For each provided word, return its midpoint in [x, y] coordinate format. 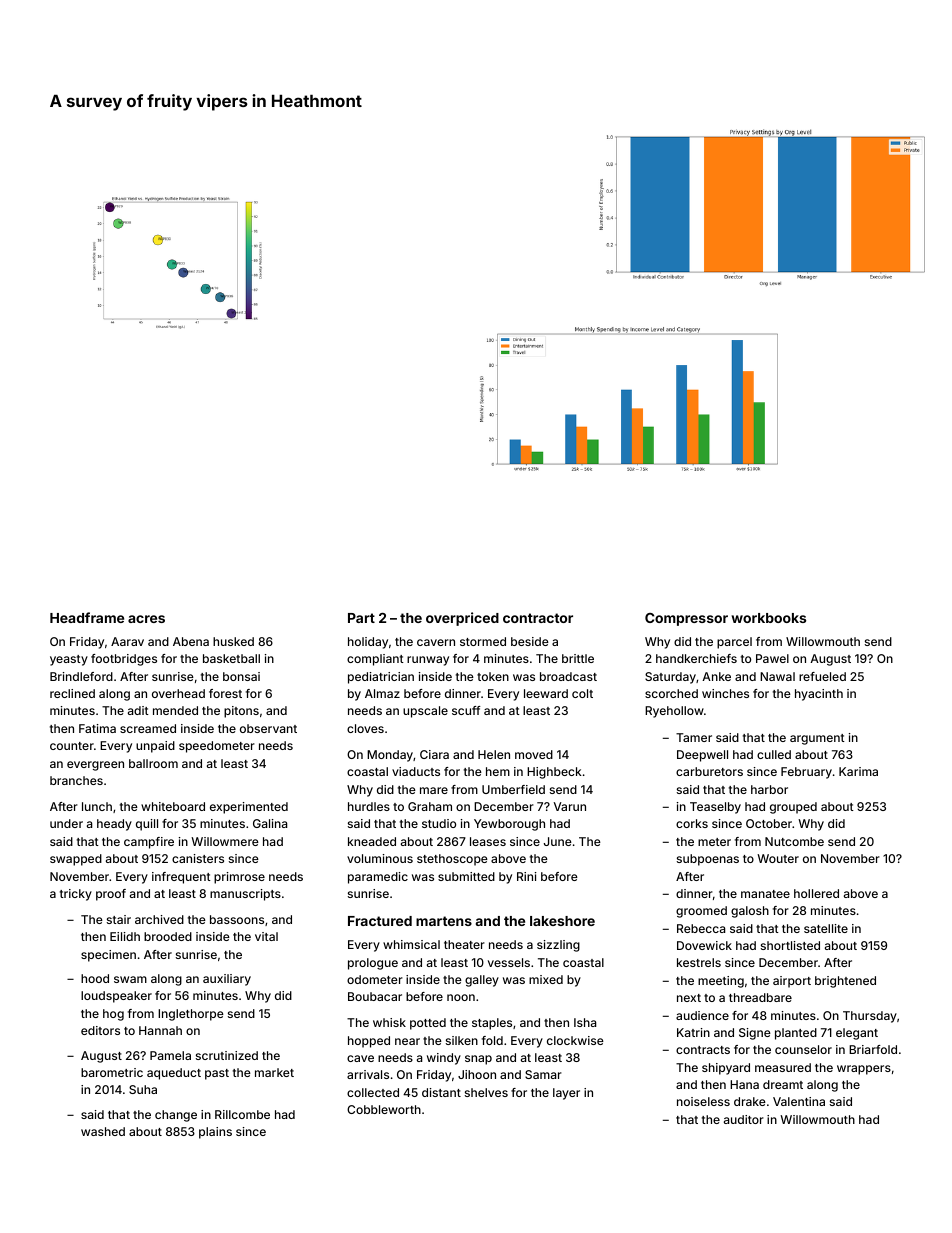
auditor [744, 1119]
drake [750, 1101]
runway [428, 661]
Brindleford [81, 676]
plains [215, 1133]
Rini [527, 876]
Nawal [777, 676]
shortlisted [790, 945]
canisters [198, 858]
